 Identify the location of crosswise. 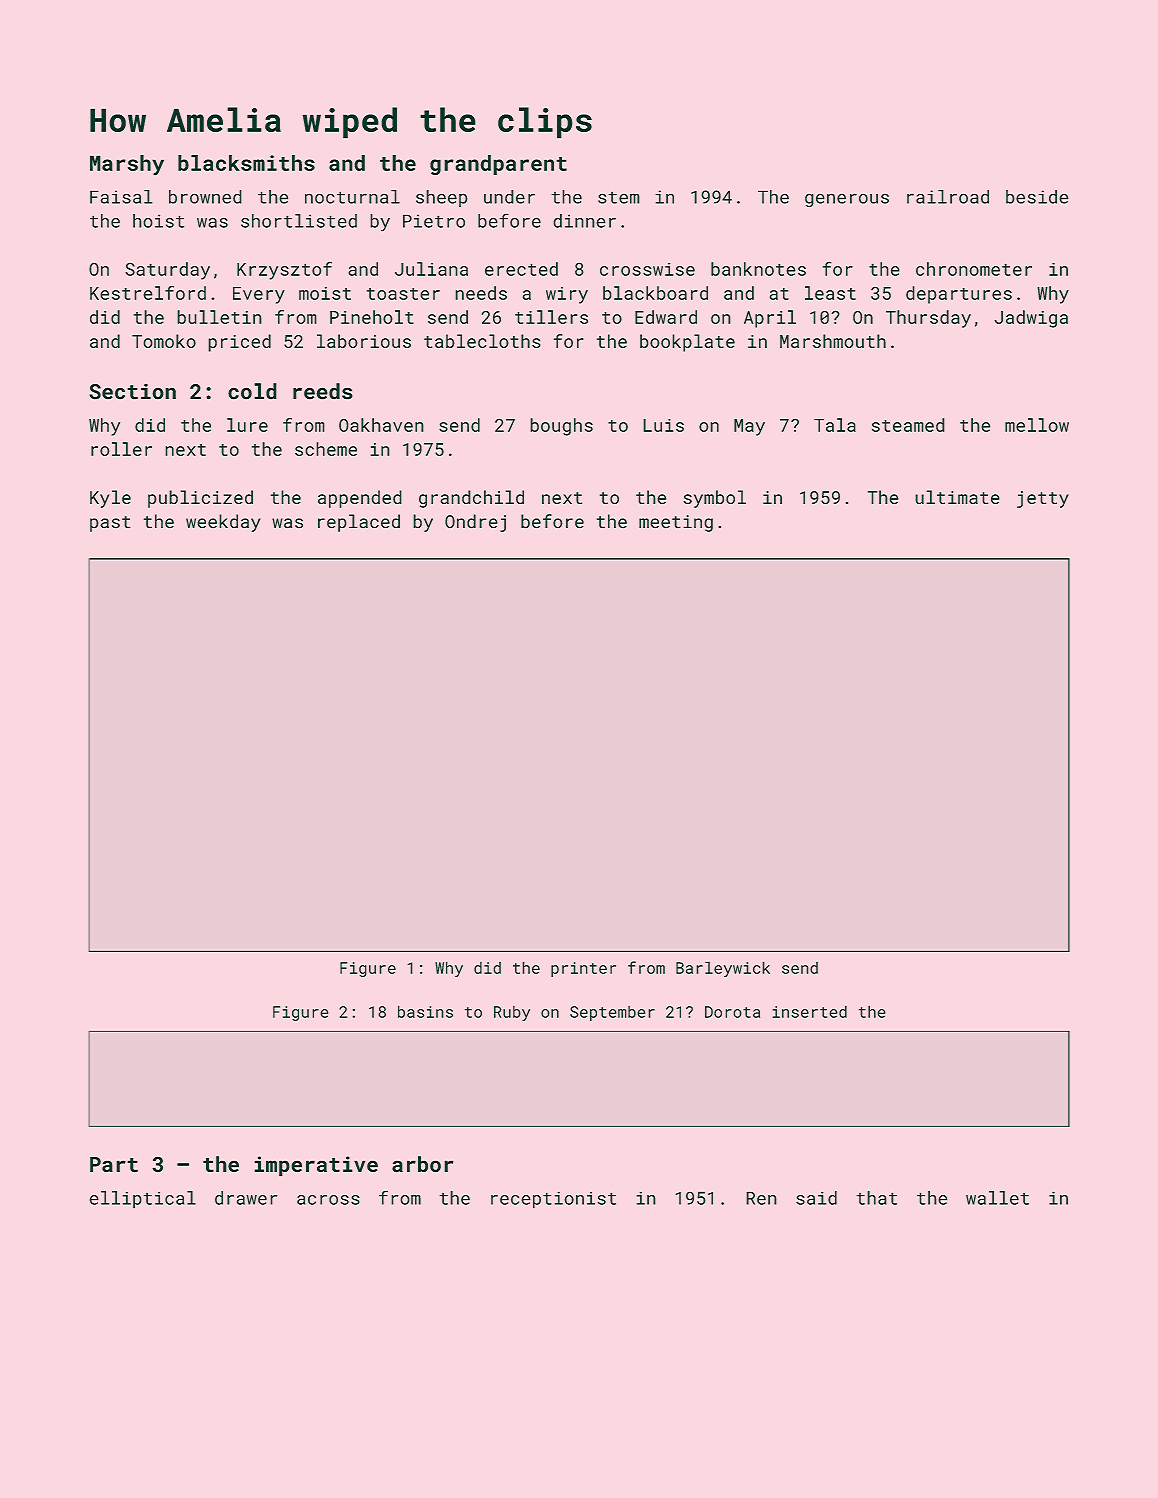
(647, 269).
